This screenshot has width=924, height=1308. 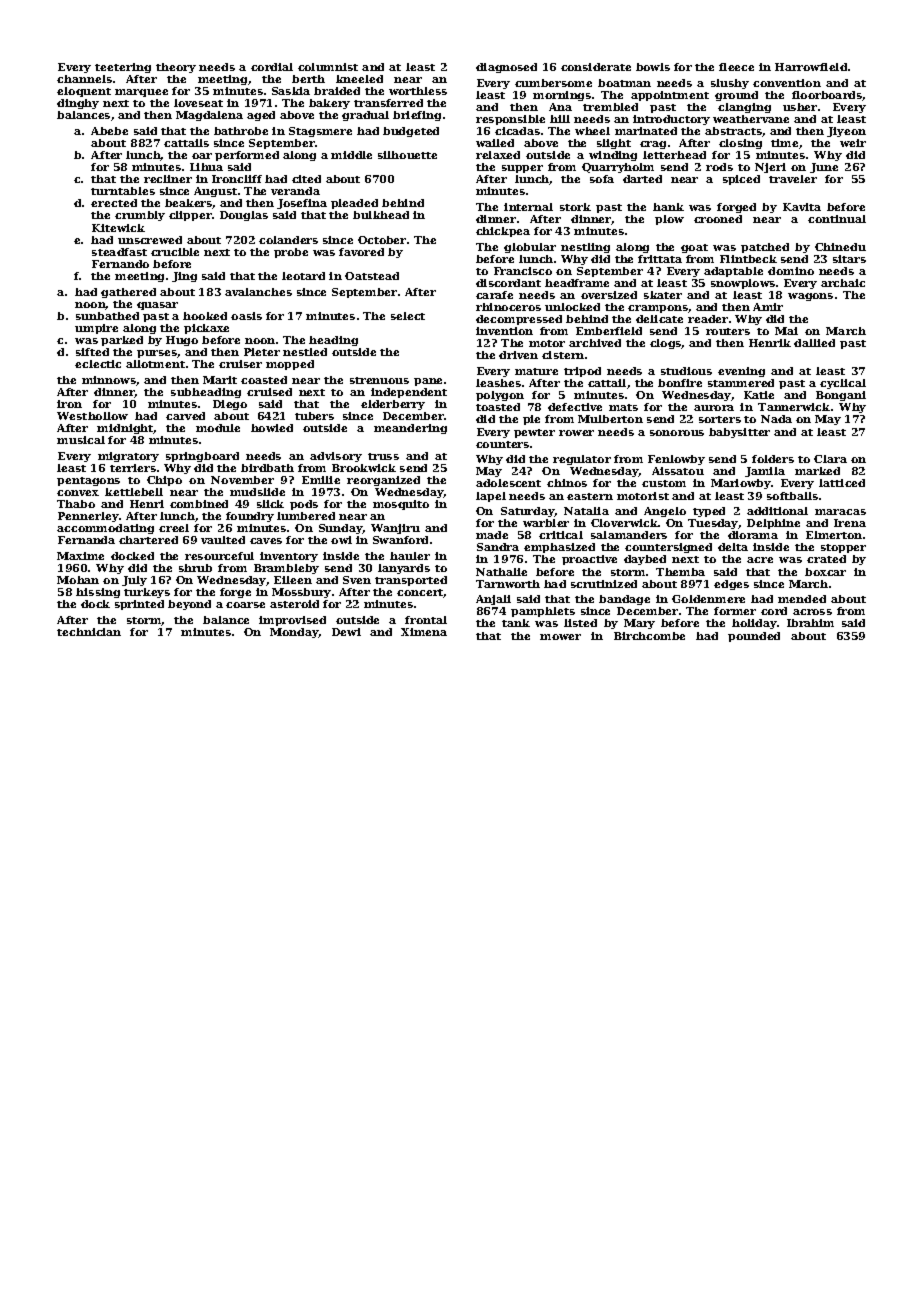 I want to click on performed, so click(x=247, y=156).
